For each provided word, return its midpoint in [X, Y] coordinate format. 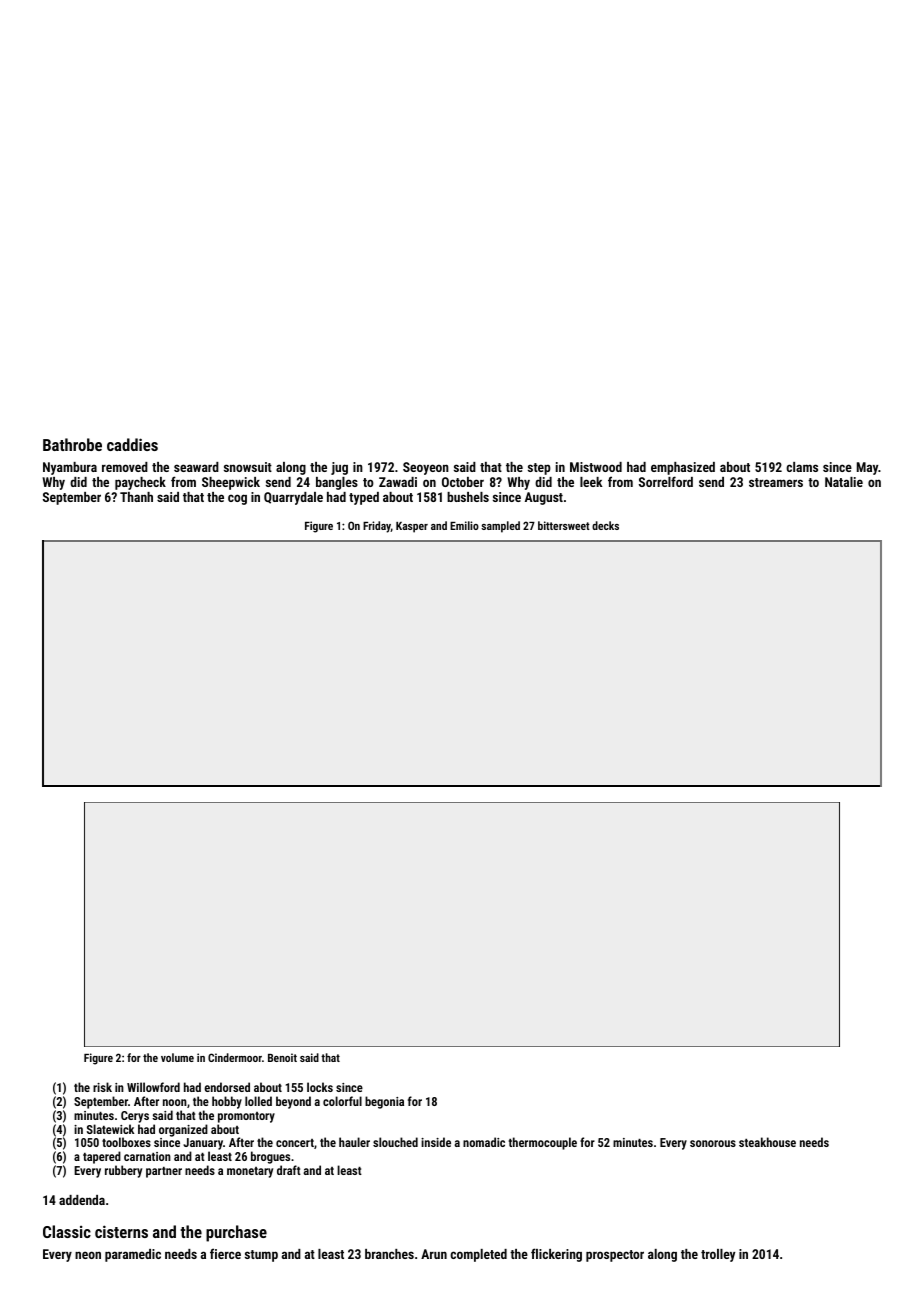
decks [605, 525]
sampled [500, 527]
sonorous [713, 1143]
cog [237, 499]
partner [164, 1172]
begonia [384, 1102]
